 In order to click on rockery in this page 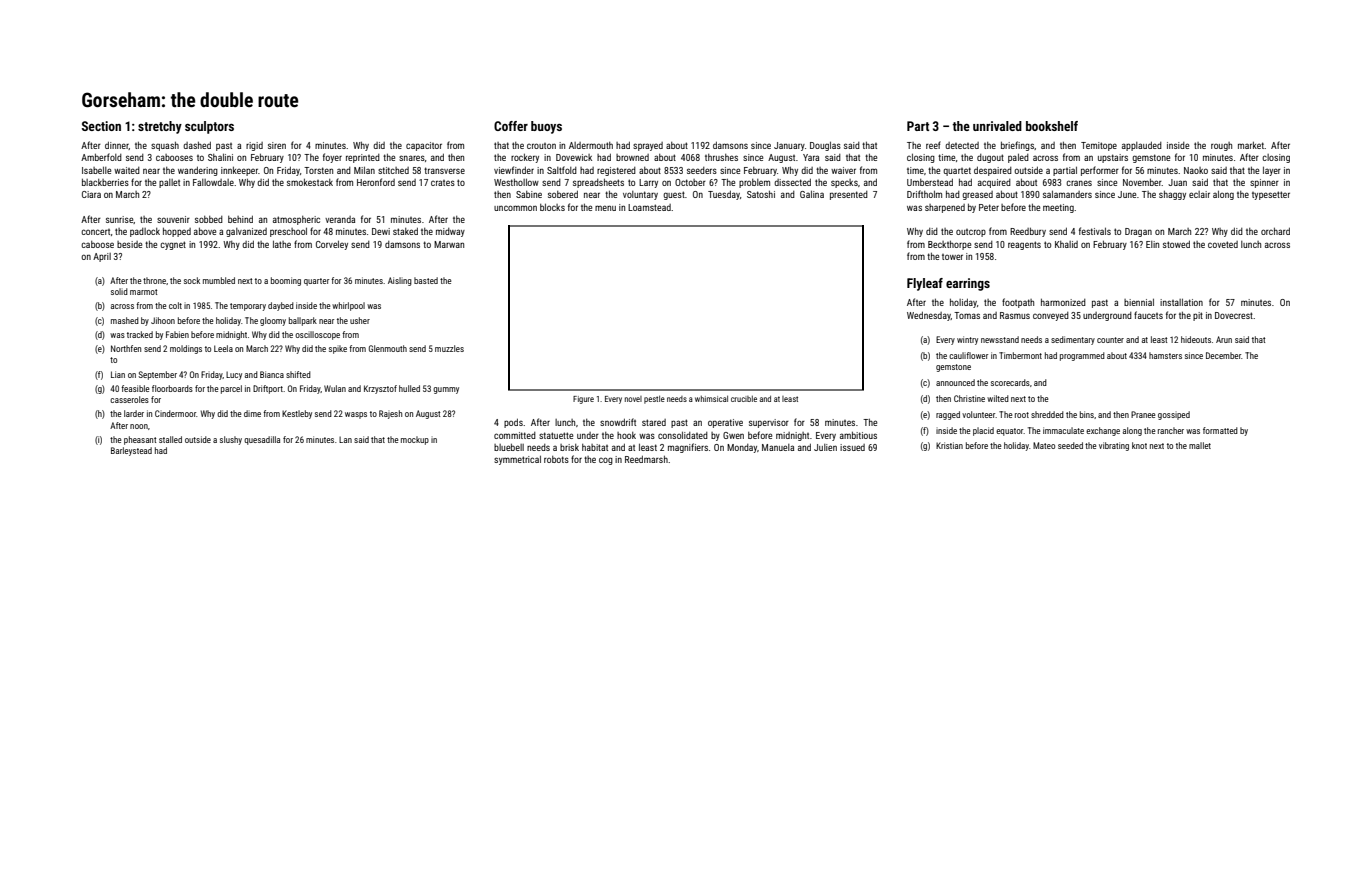, I will do `click(525, 158)`.
